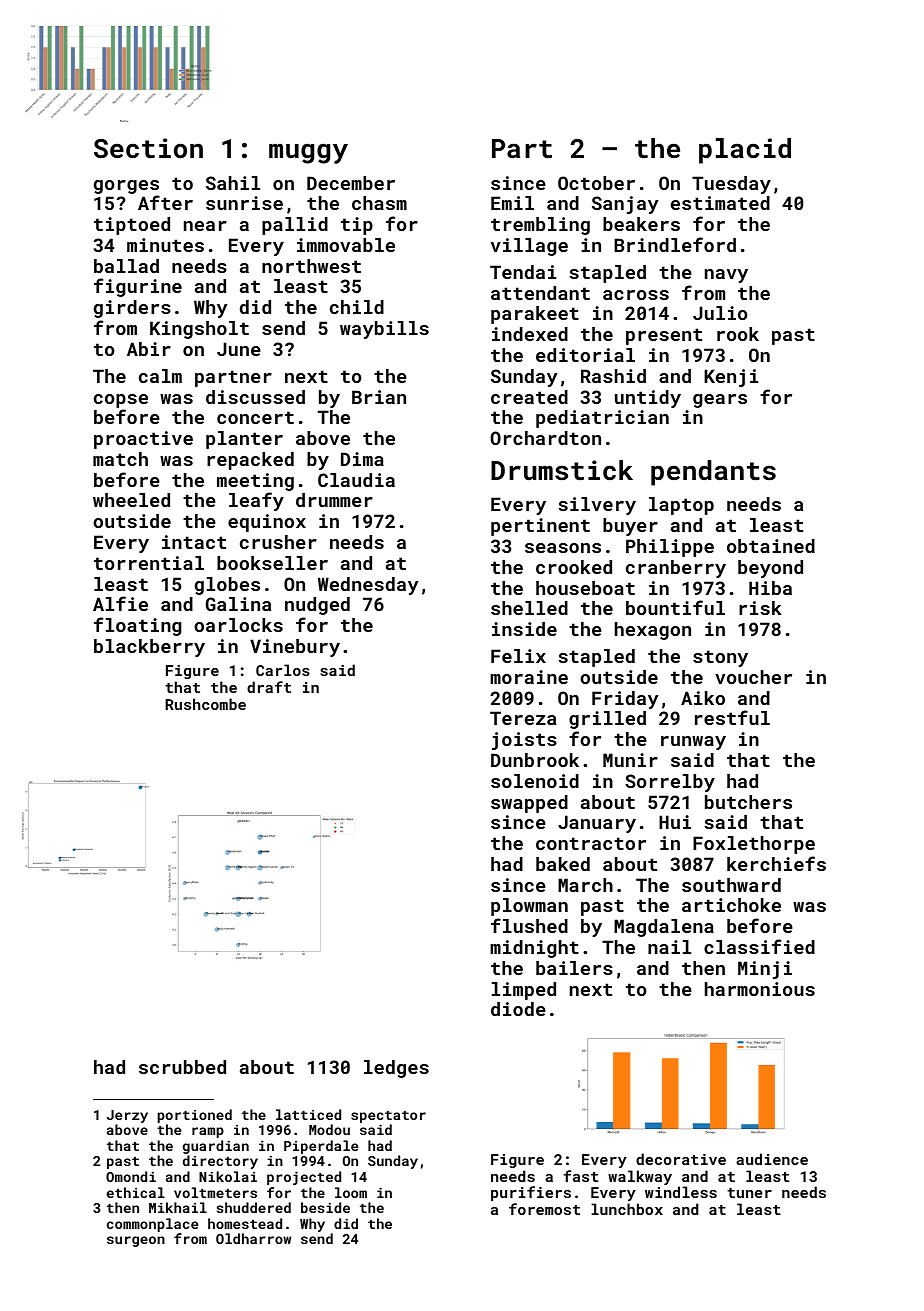  What do you see at coordinates (745, 151) in the screenshot?
I see `placid` at bounding box center [745, 151].
